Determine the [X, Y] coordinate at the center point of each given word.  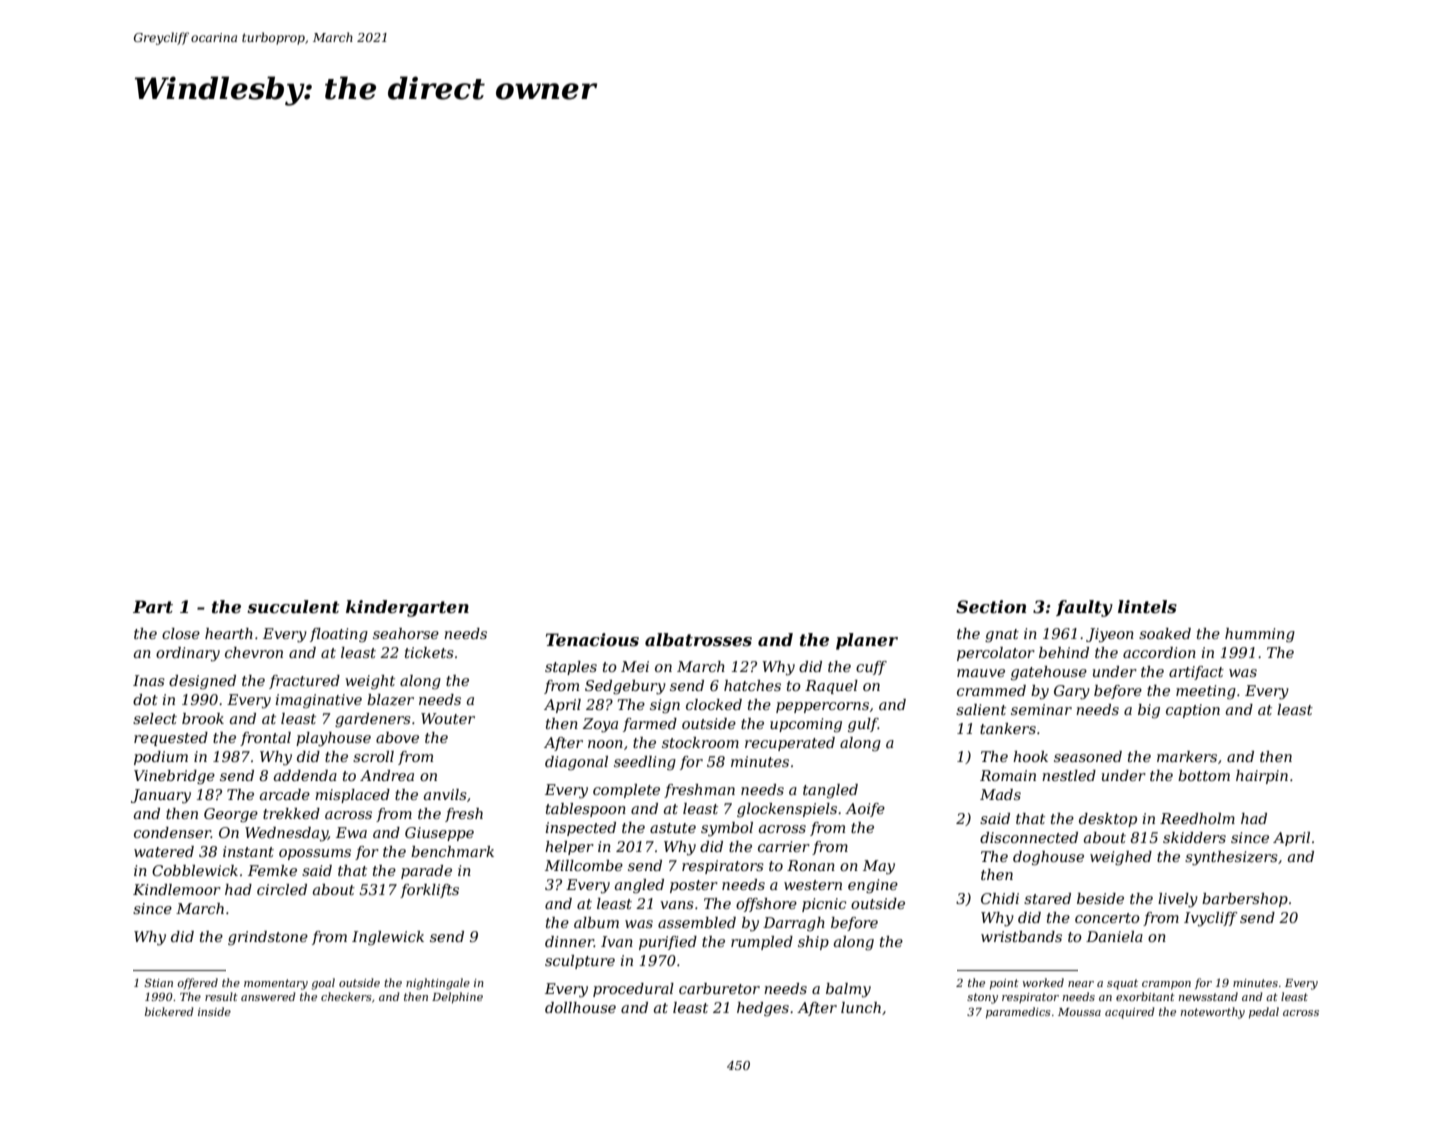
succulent [293, 606]
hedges [763, 1009]
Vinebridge [174, 777]
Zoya [600, 725]
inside [214, 1011]
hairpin [1262, 777]
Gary [1072, 692]
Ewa [351, 832]
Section [991, 606]
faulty [1084, 608]
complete [626, 791]
